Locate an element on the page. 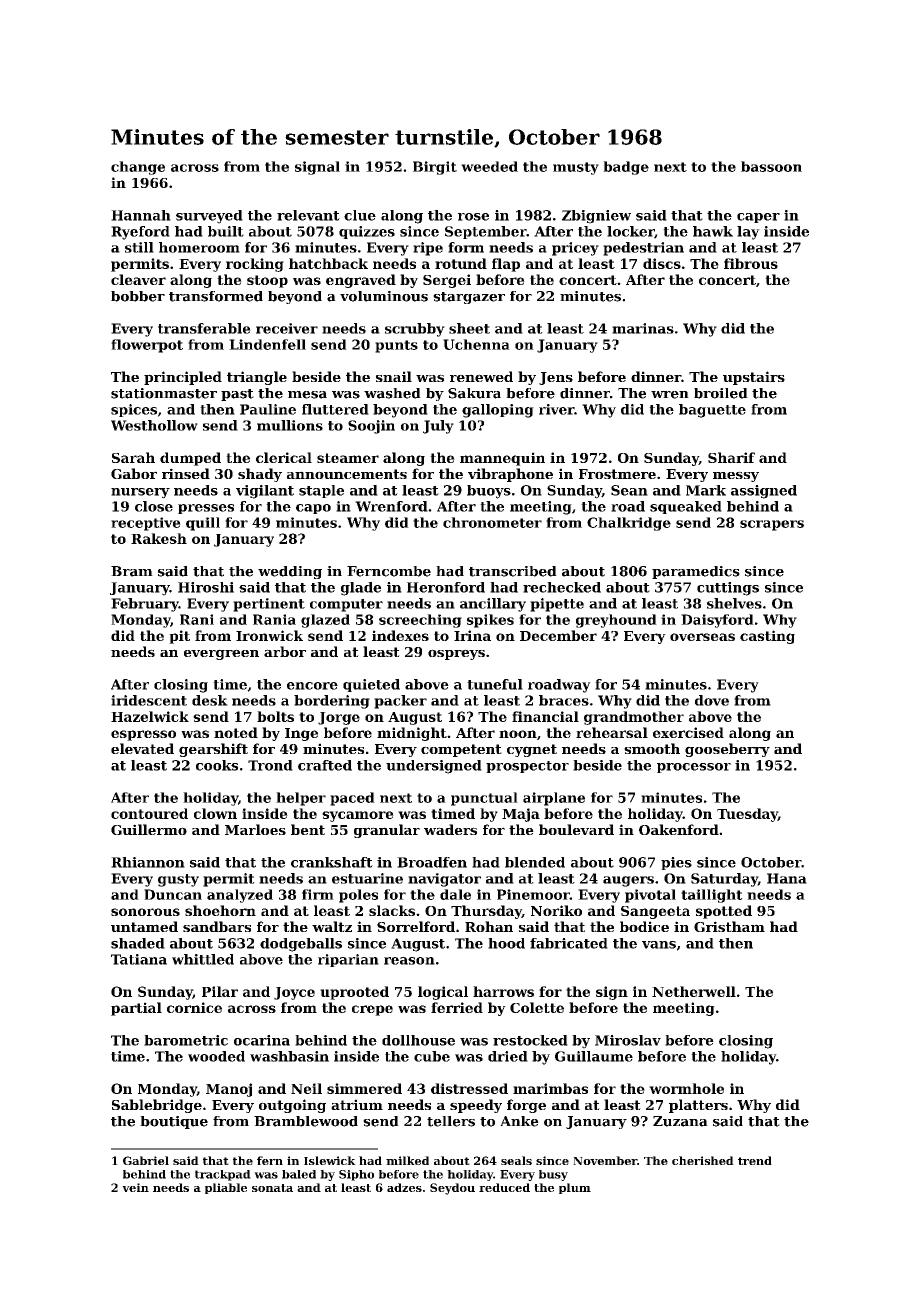 This document has height=1308, width=924. vein is located at coordinates (135, 1187).
